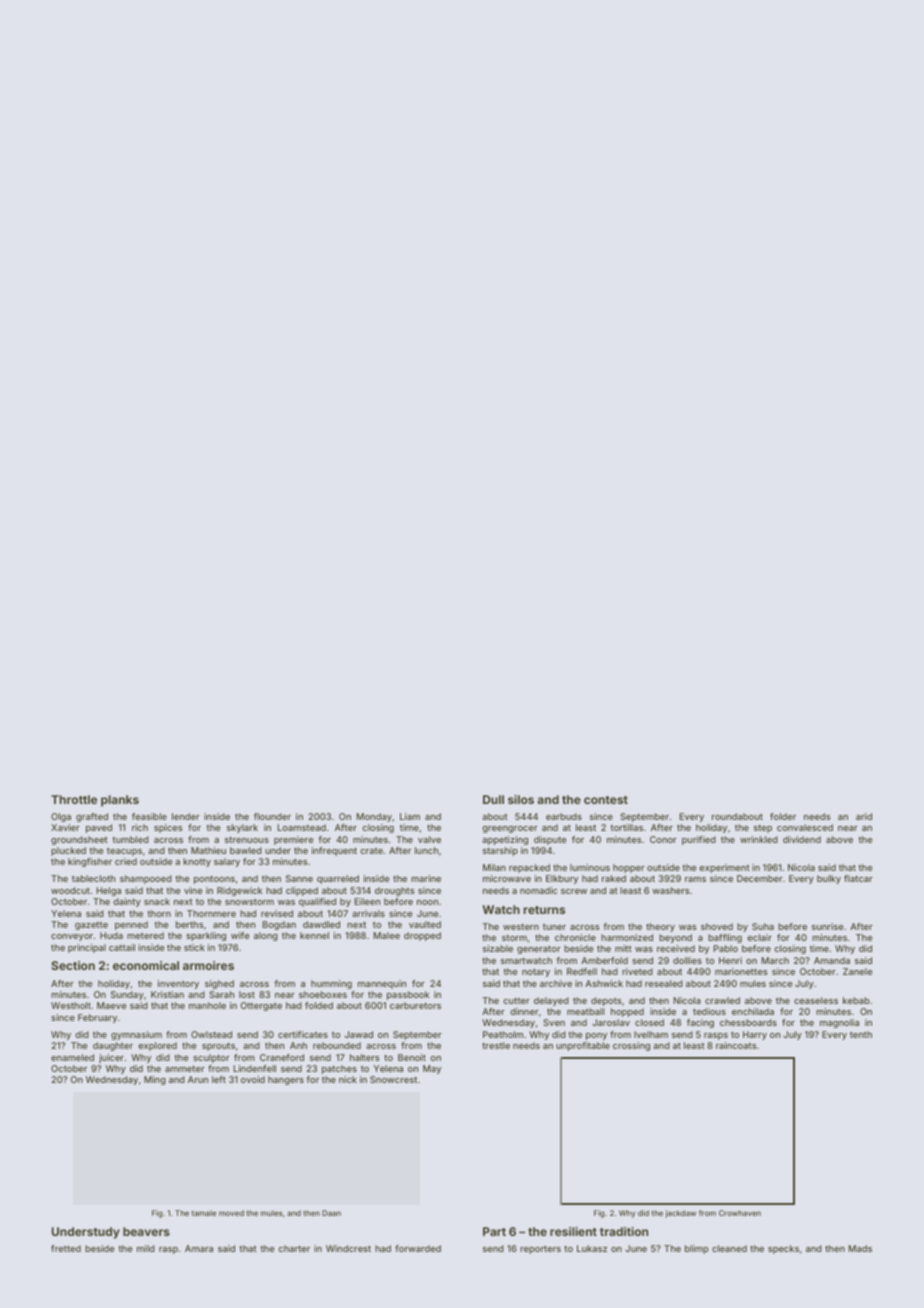  Describe the element at coordinates (211, 1034) in the screenshot. I see `Owlstead` at that location.
